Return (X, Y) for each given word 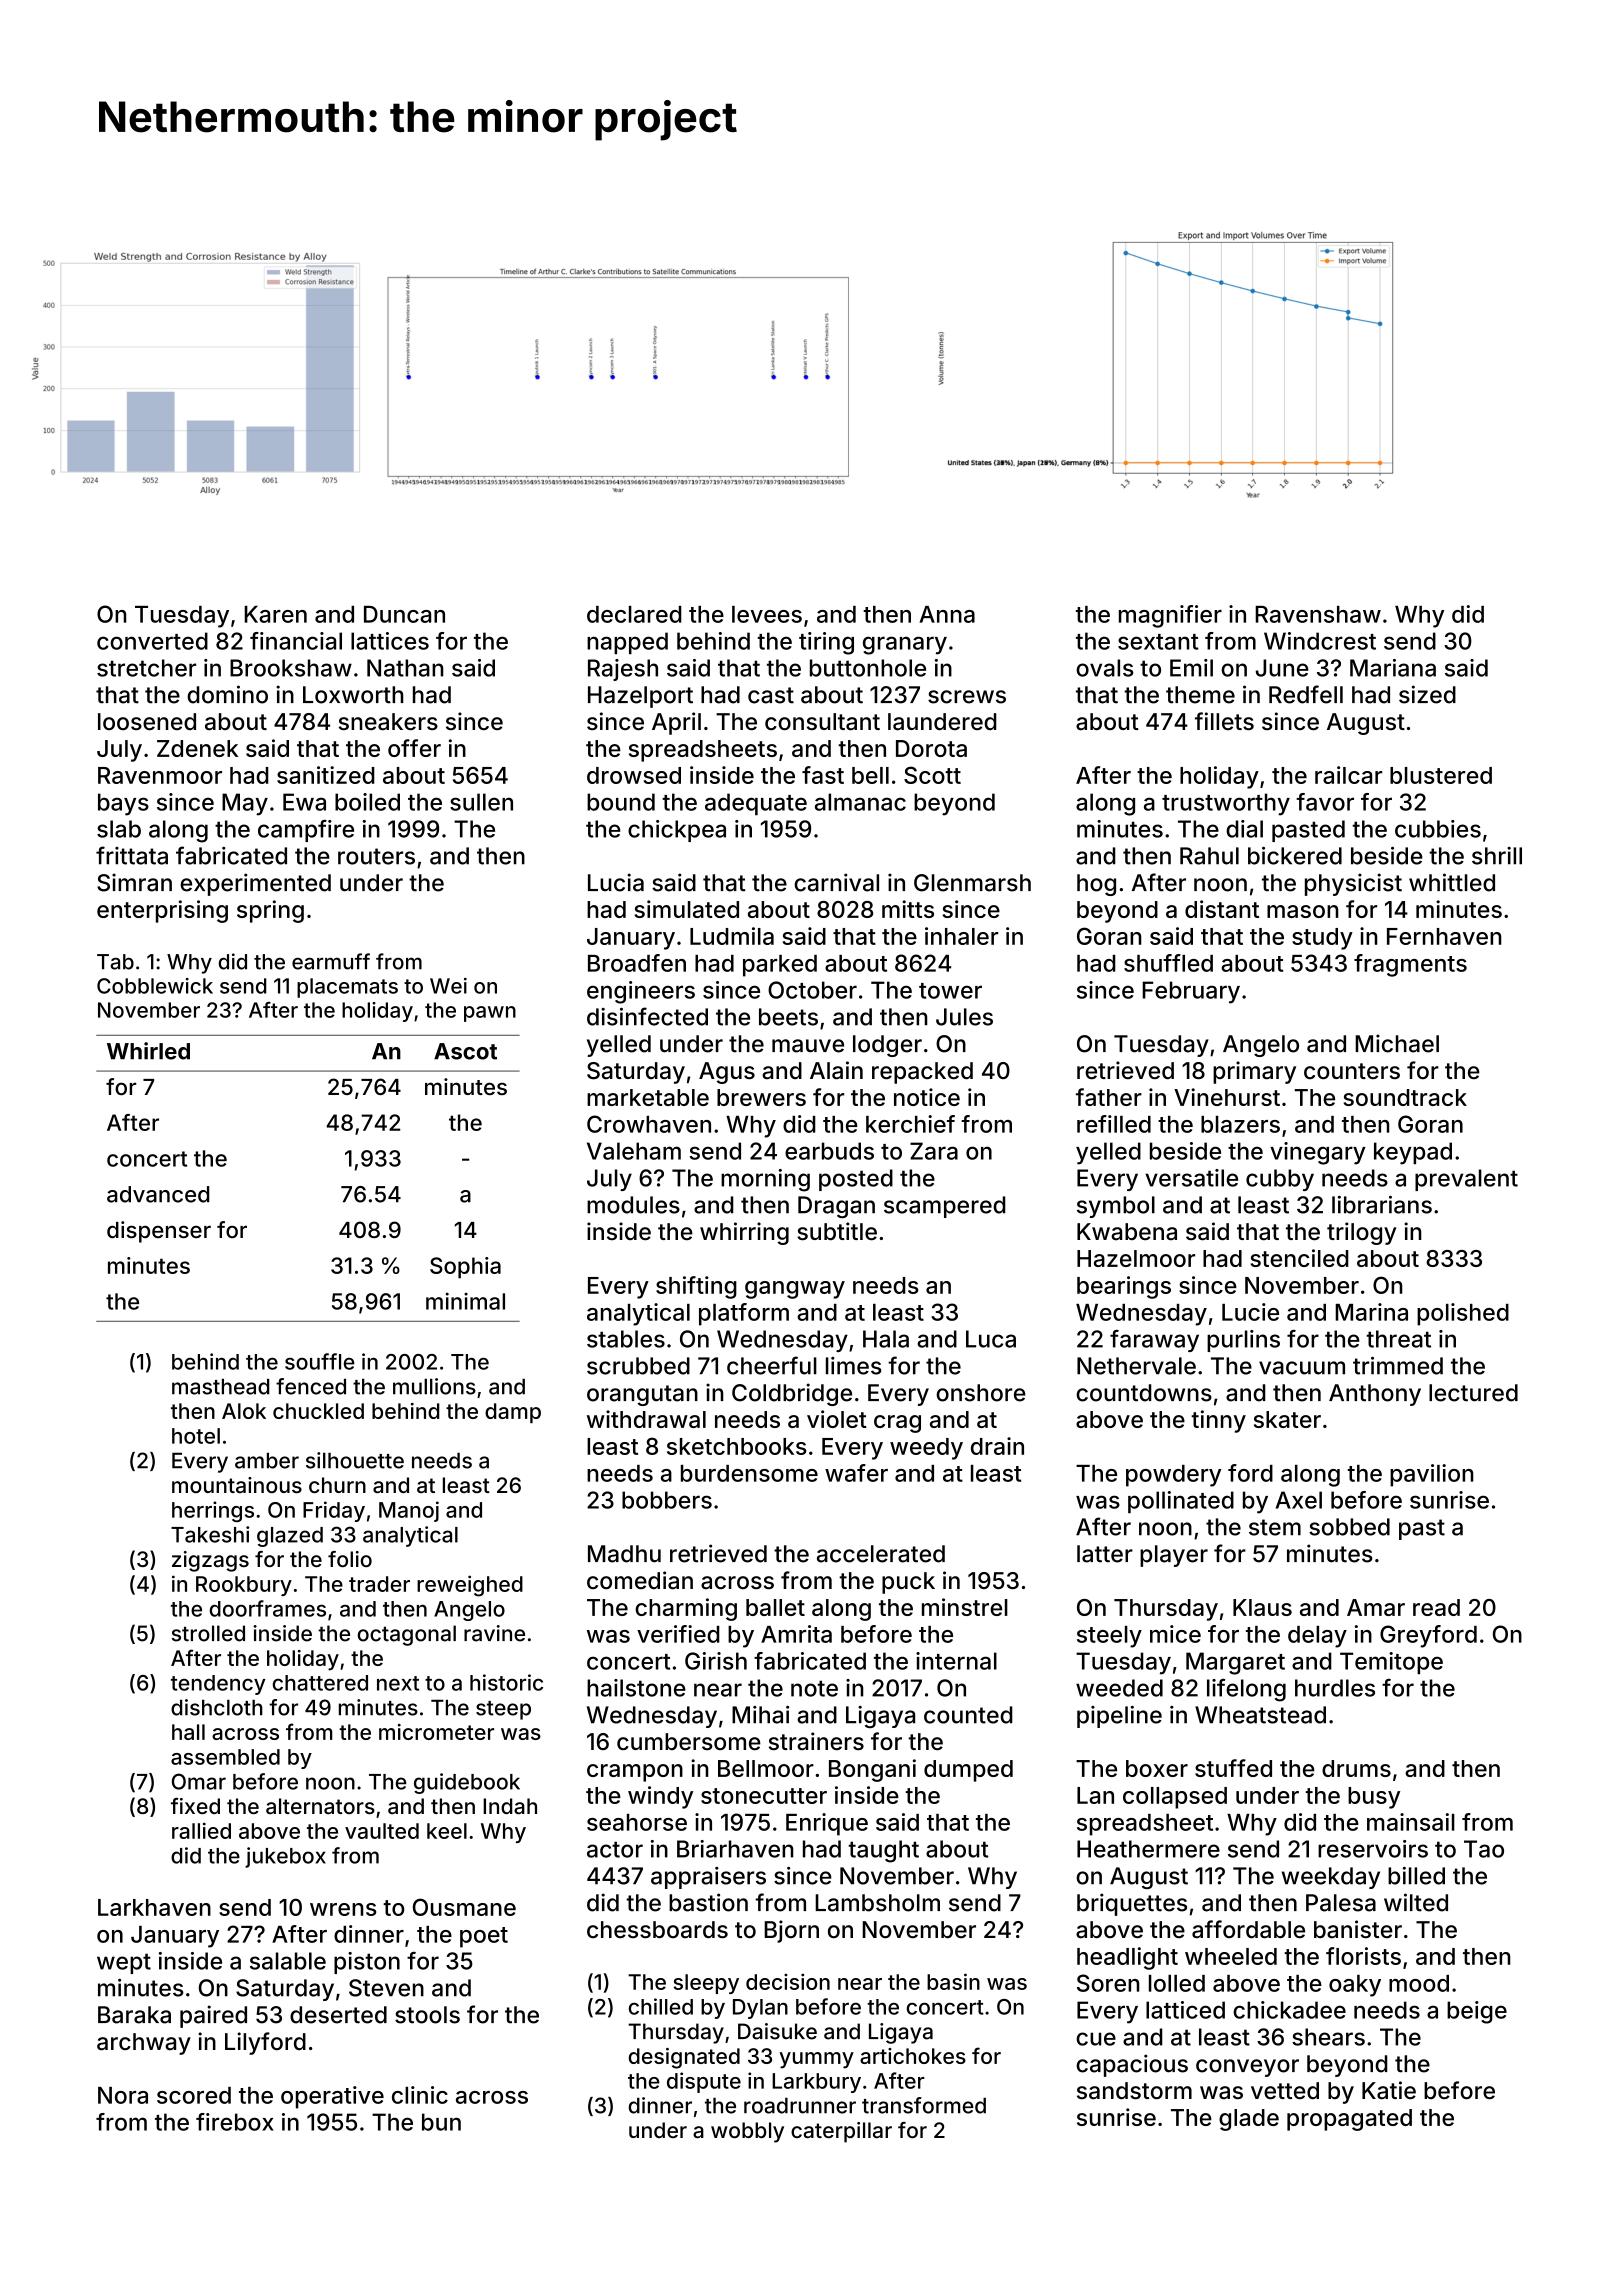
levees (767, 614)
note (814, 1688)
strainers (816, 1741)
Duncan (404, 614)
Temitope (1391, 1663)
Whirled (148, 1051)
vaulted (382, 1831)
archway (144, 2044)
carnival (836, 882)
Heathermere (1148, 1849)
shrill (1497, 856)
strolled (208, 1633)
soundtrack (1405, 1097)
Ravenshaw (1318, 614)
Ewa (304, 802)
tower (950, 991)
